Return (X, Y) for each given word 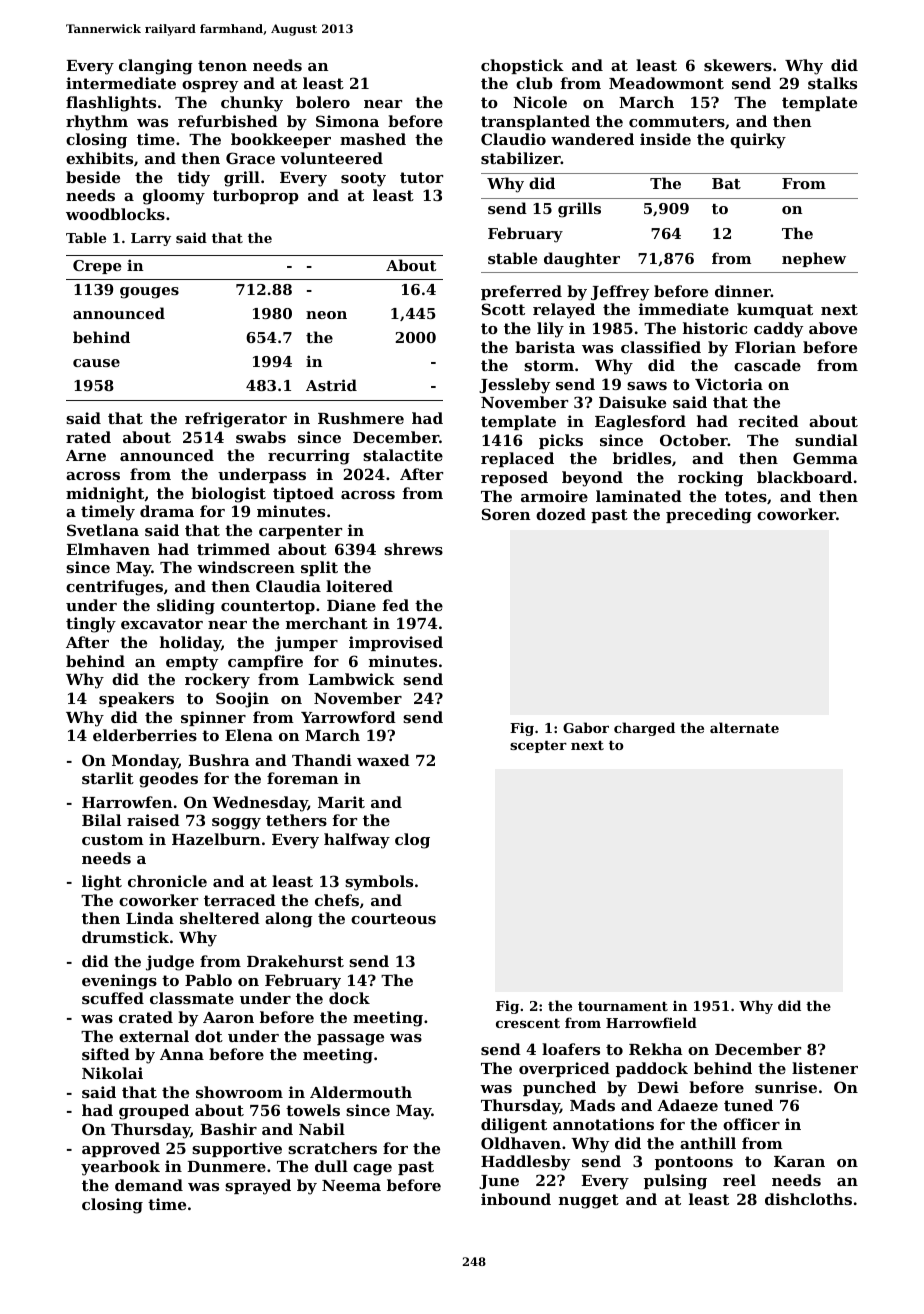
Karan (799, 1161)
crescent (528, 1023)
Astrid (331, 385)
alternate (744, 727)
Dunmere (226, 1166)
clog (412, 841)
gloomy (174, 197)
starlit (108, 778)
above (833, 328)
